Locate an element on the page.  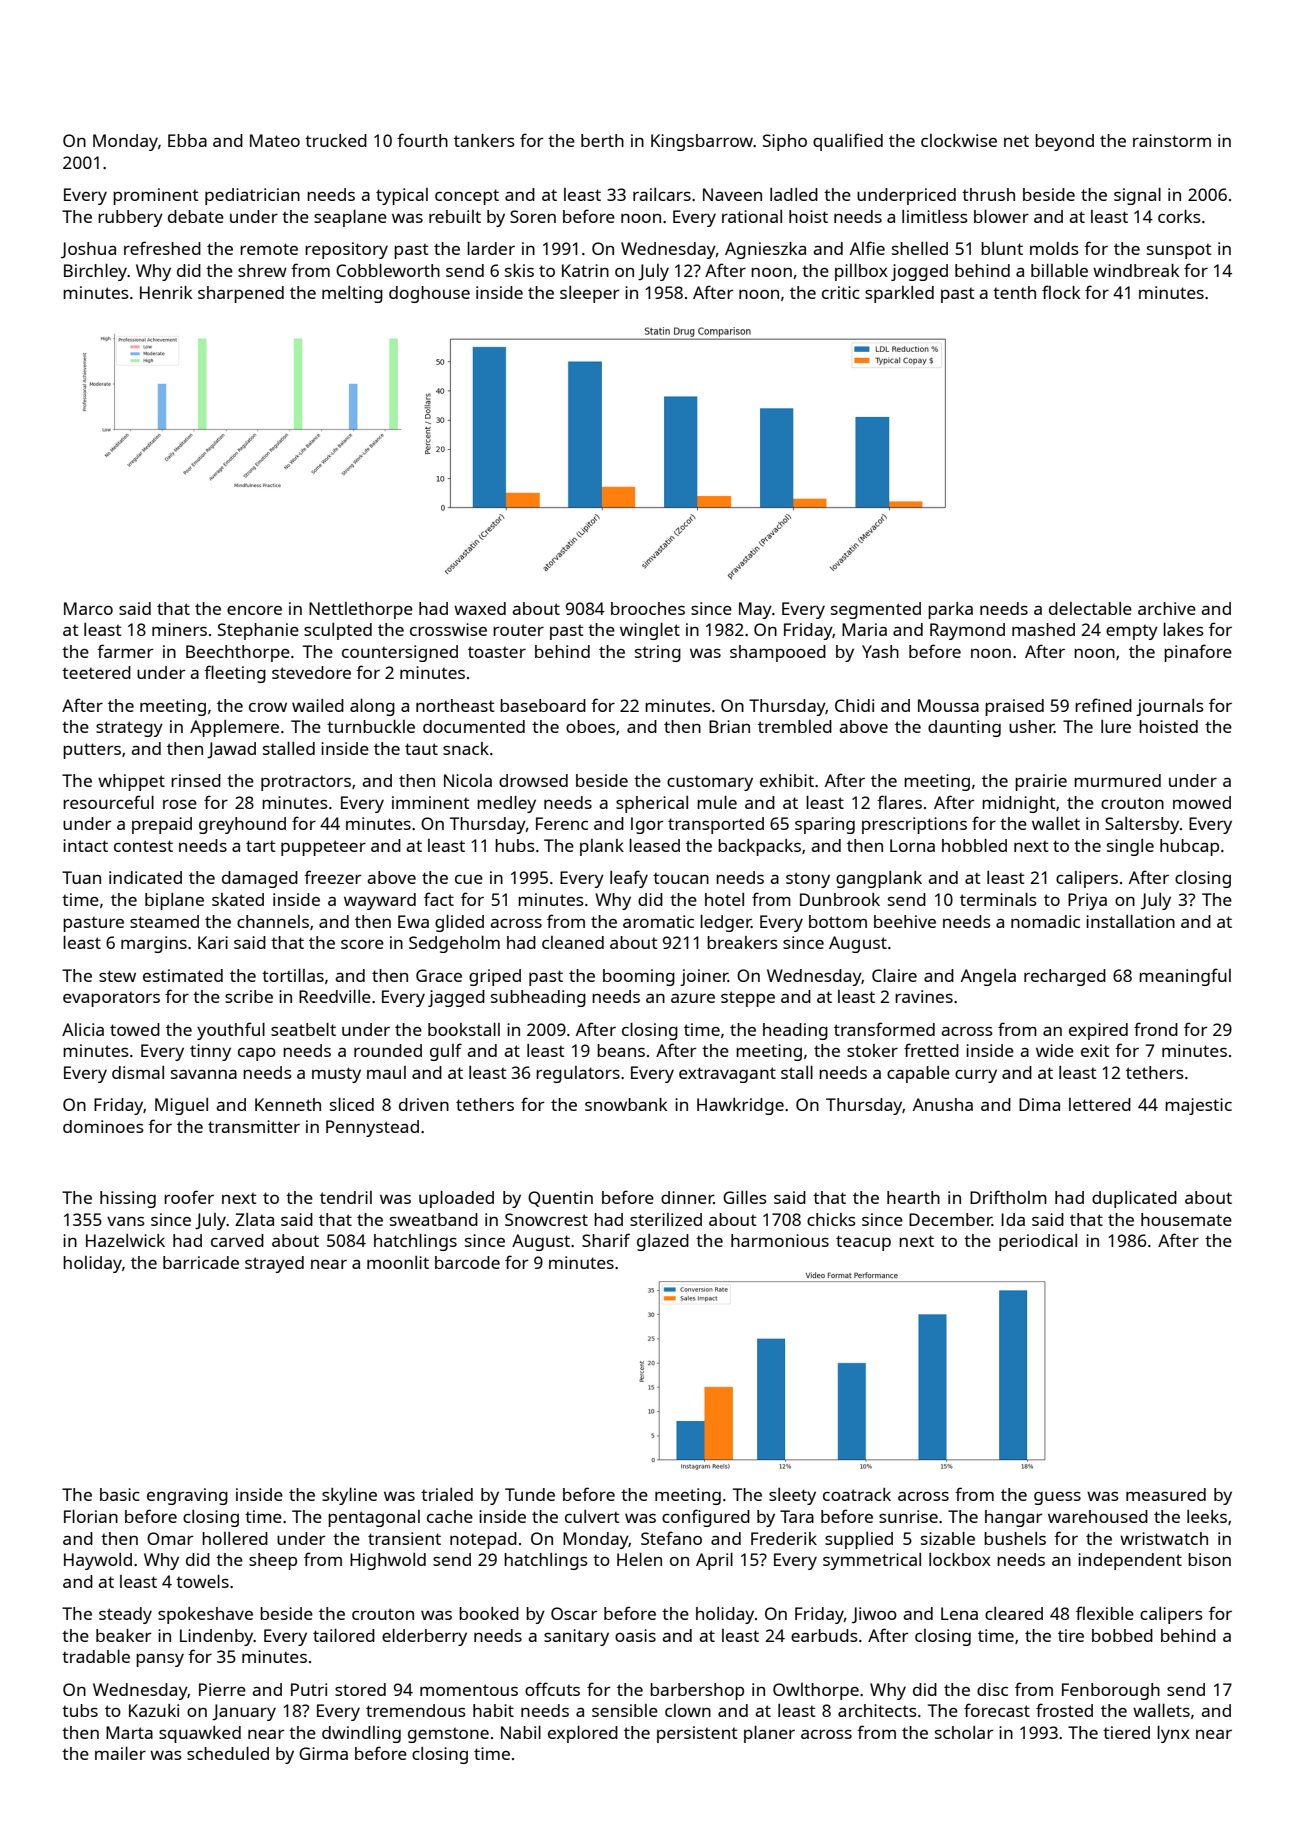
sleeper is located at coordinates (590, 294).
